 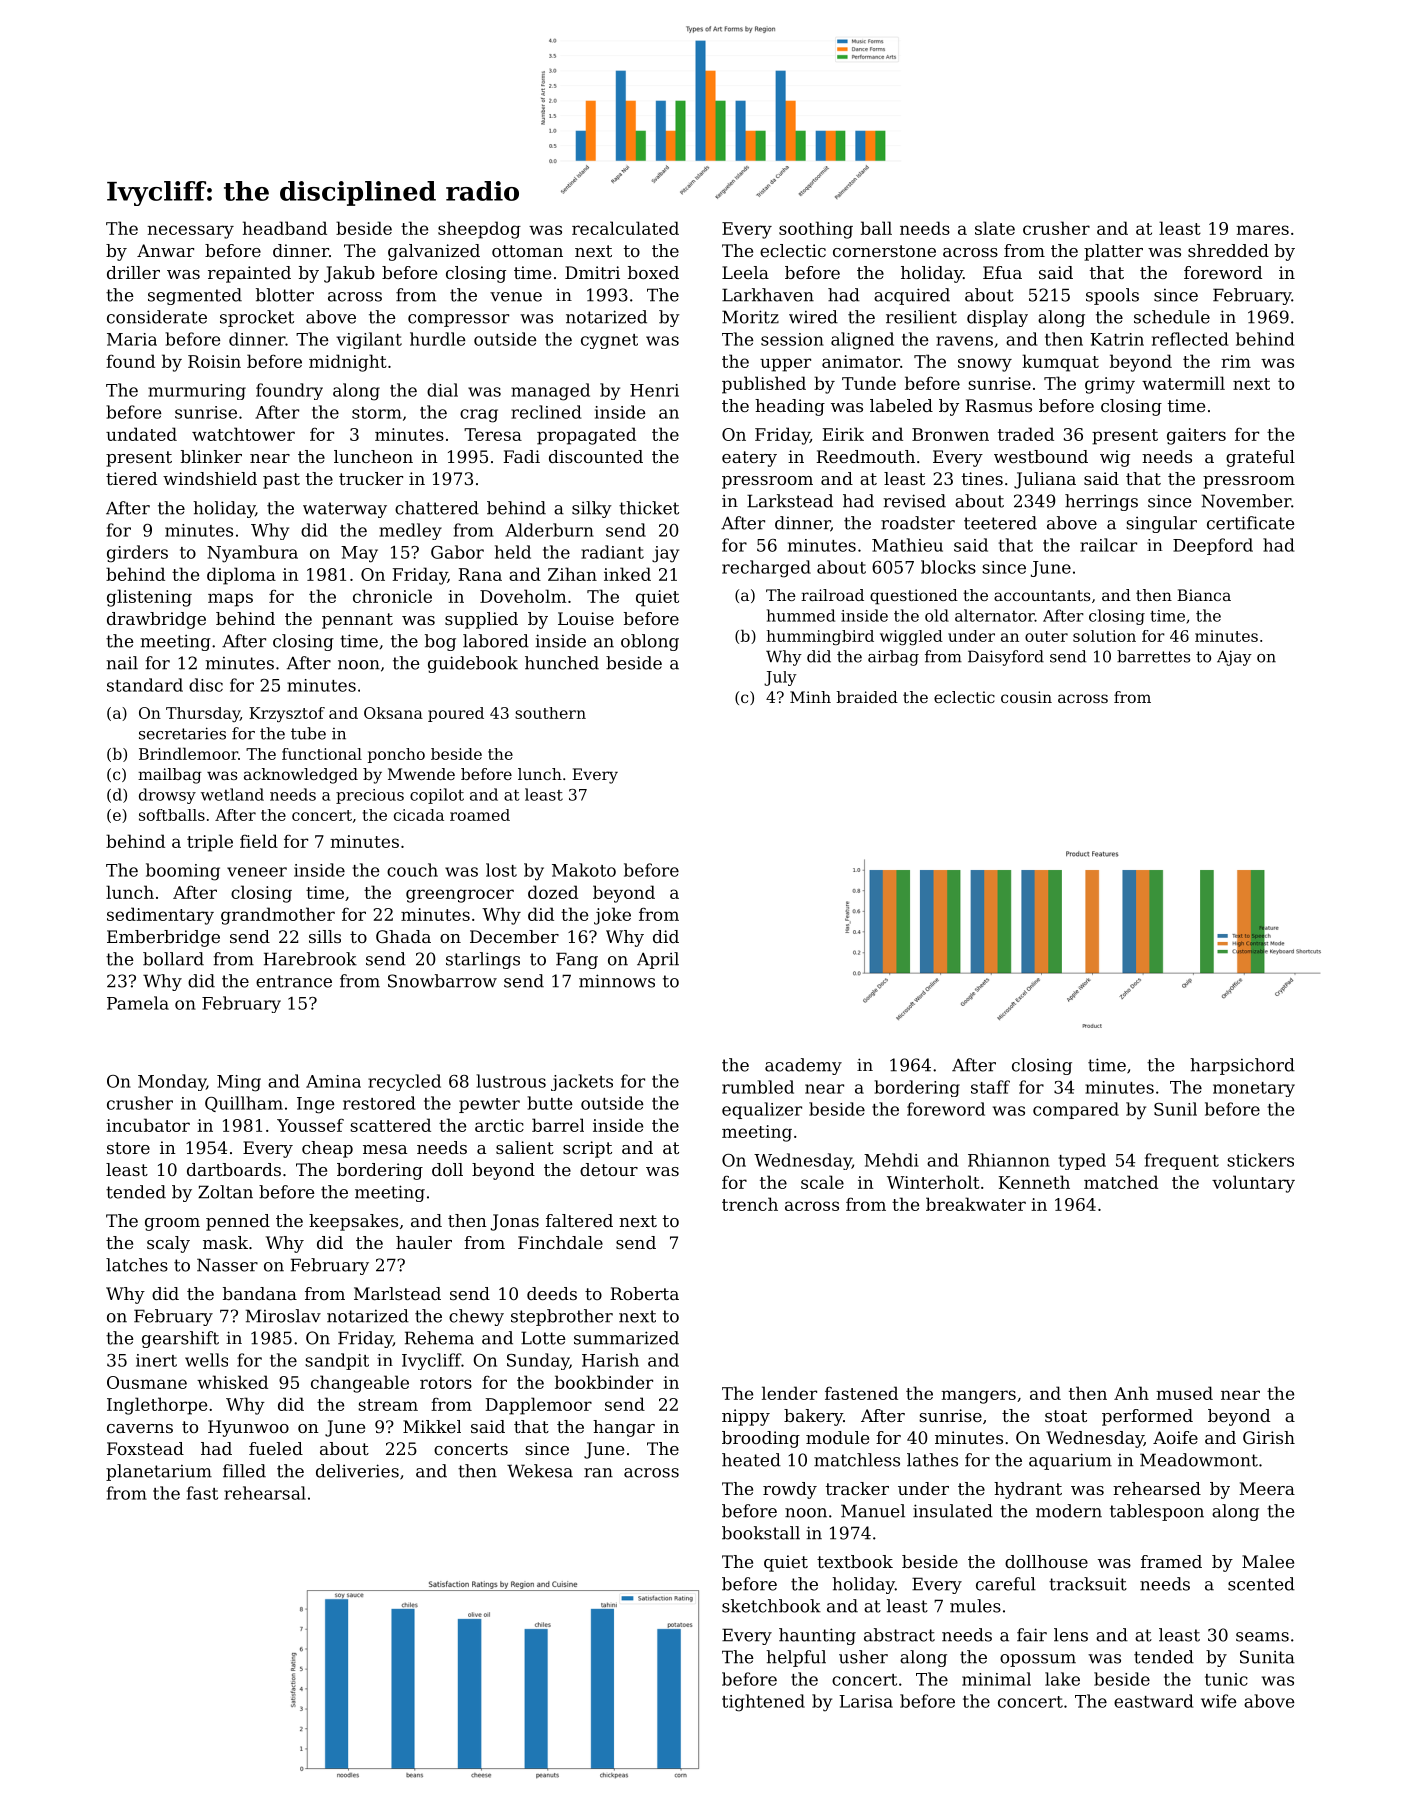 I want to click on standard, so click(x=145, y=685).
